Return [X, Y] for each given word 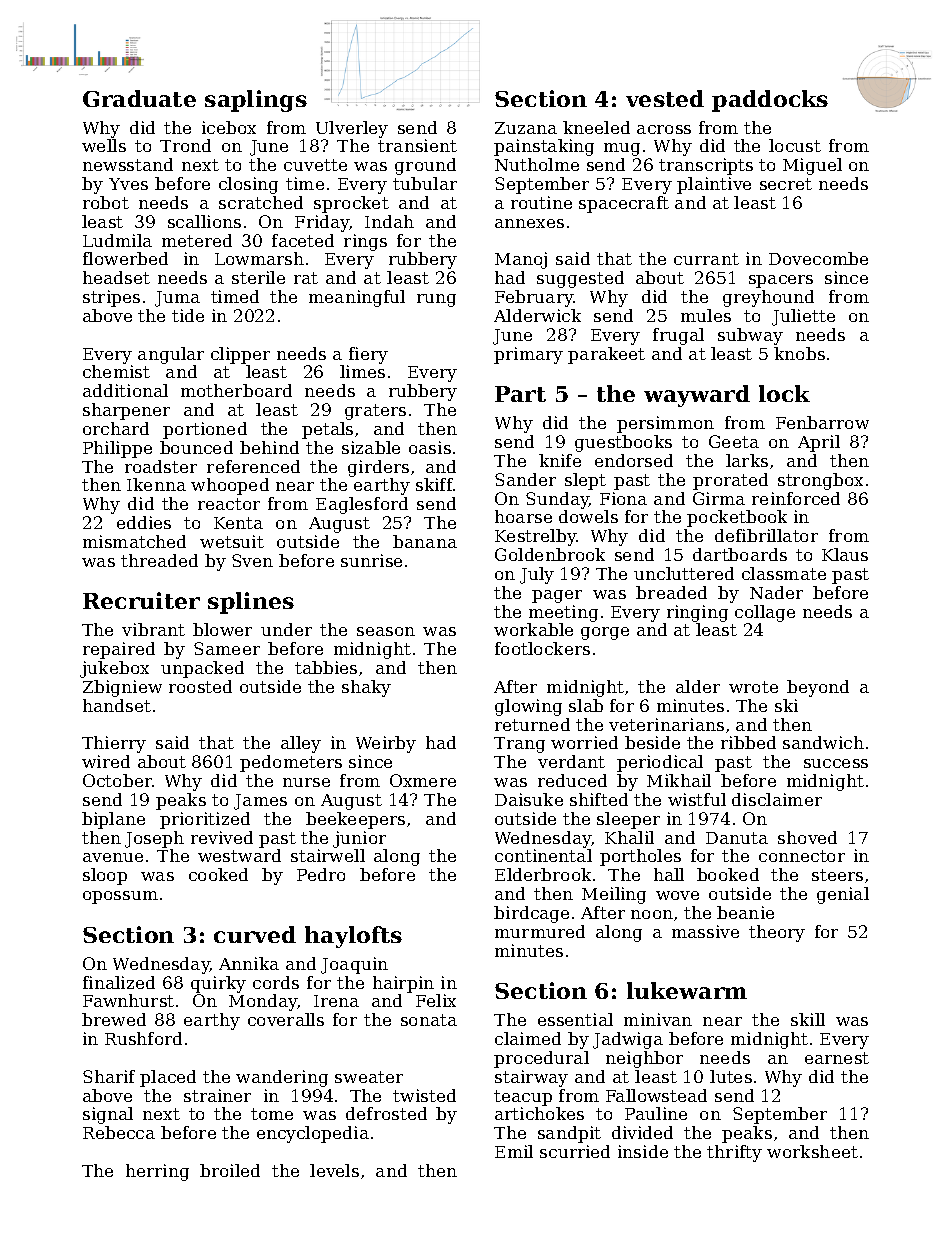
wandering [282, 1078]
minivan [658, 1019]
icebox [229, 127]
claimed [528, 1038]
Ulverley [352, 129]
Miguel [812, 166]
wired [106, 761]
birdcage [531, 914]
